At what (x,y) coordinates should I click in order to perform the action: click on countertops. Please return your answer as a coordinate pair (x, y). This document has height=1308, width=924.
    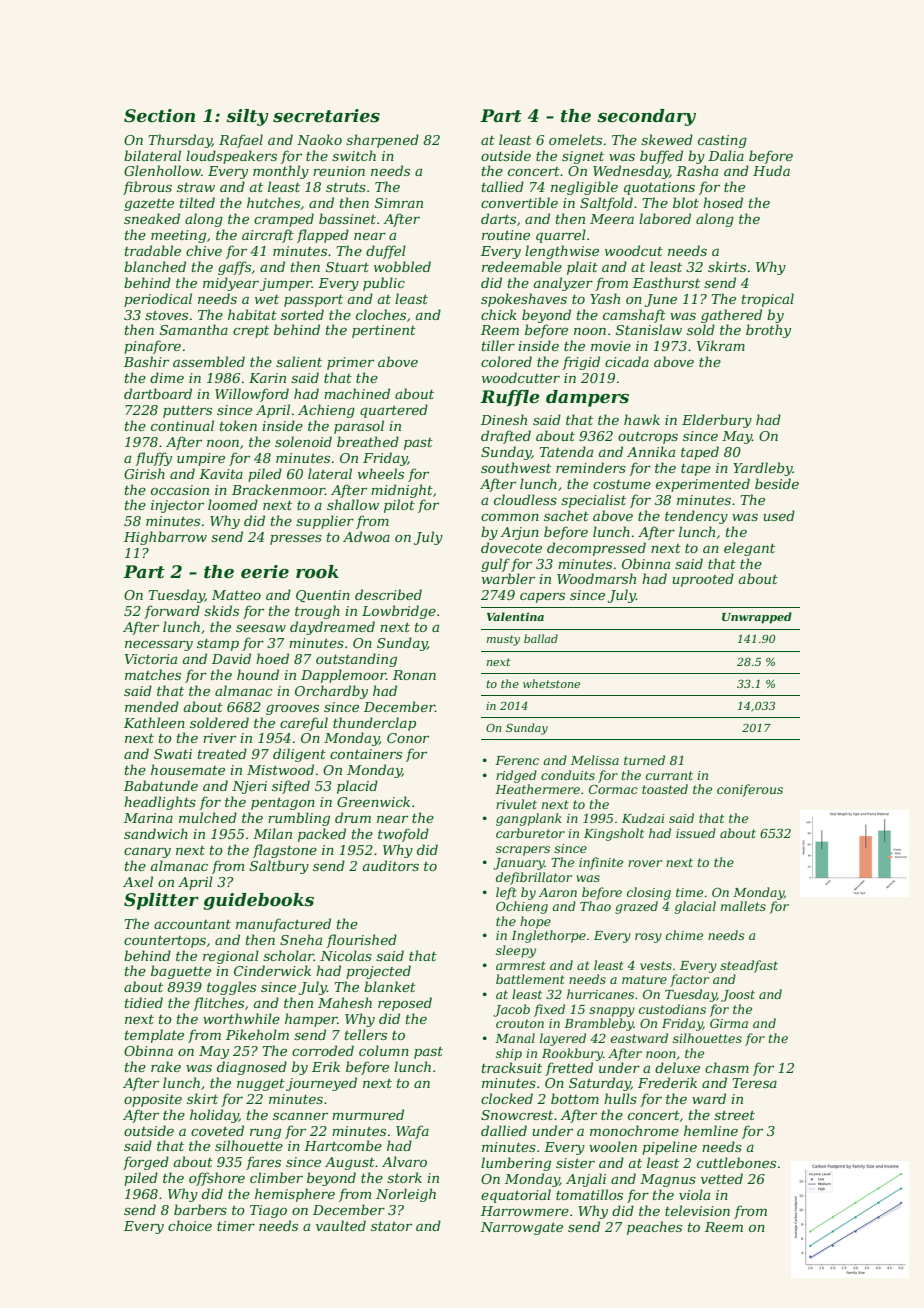
    Looking at the image, I should click on (165, 942).
